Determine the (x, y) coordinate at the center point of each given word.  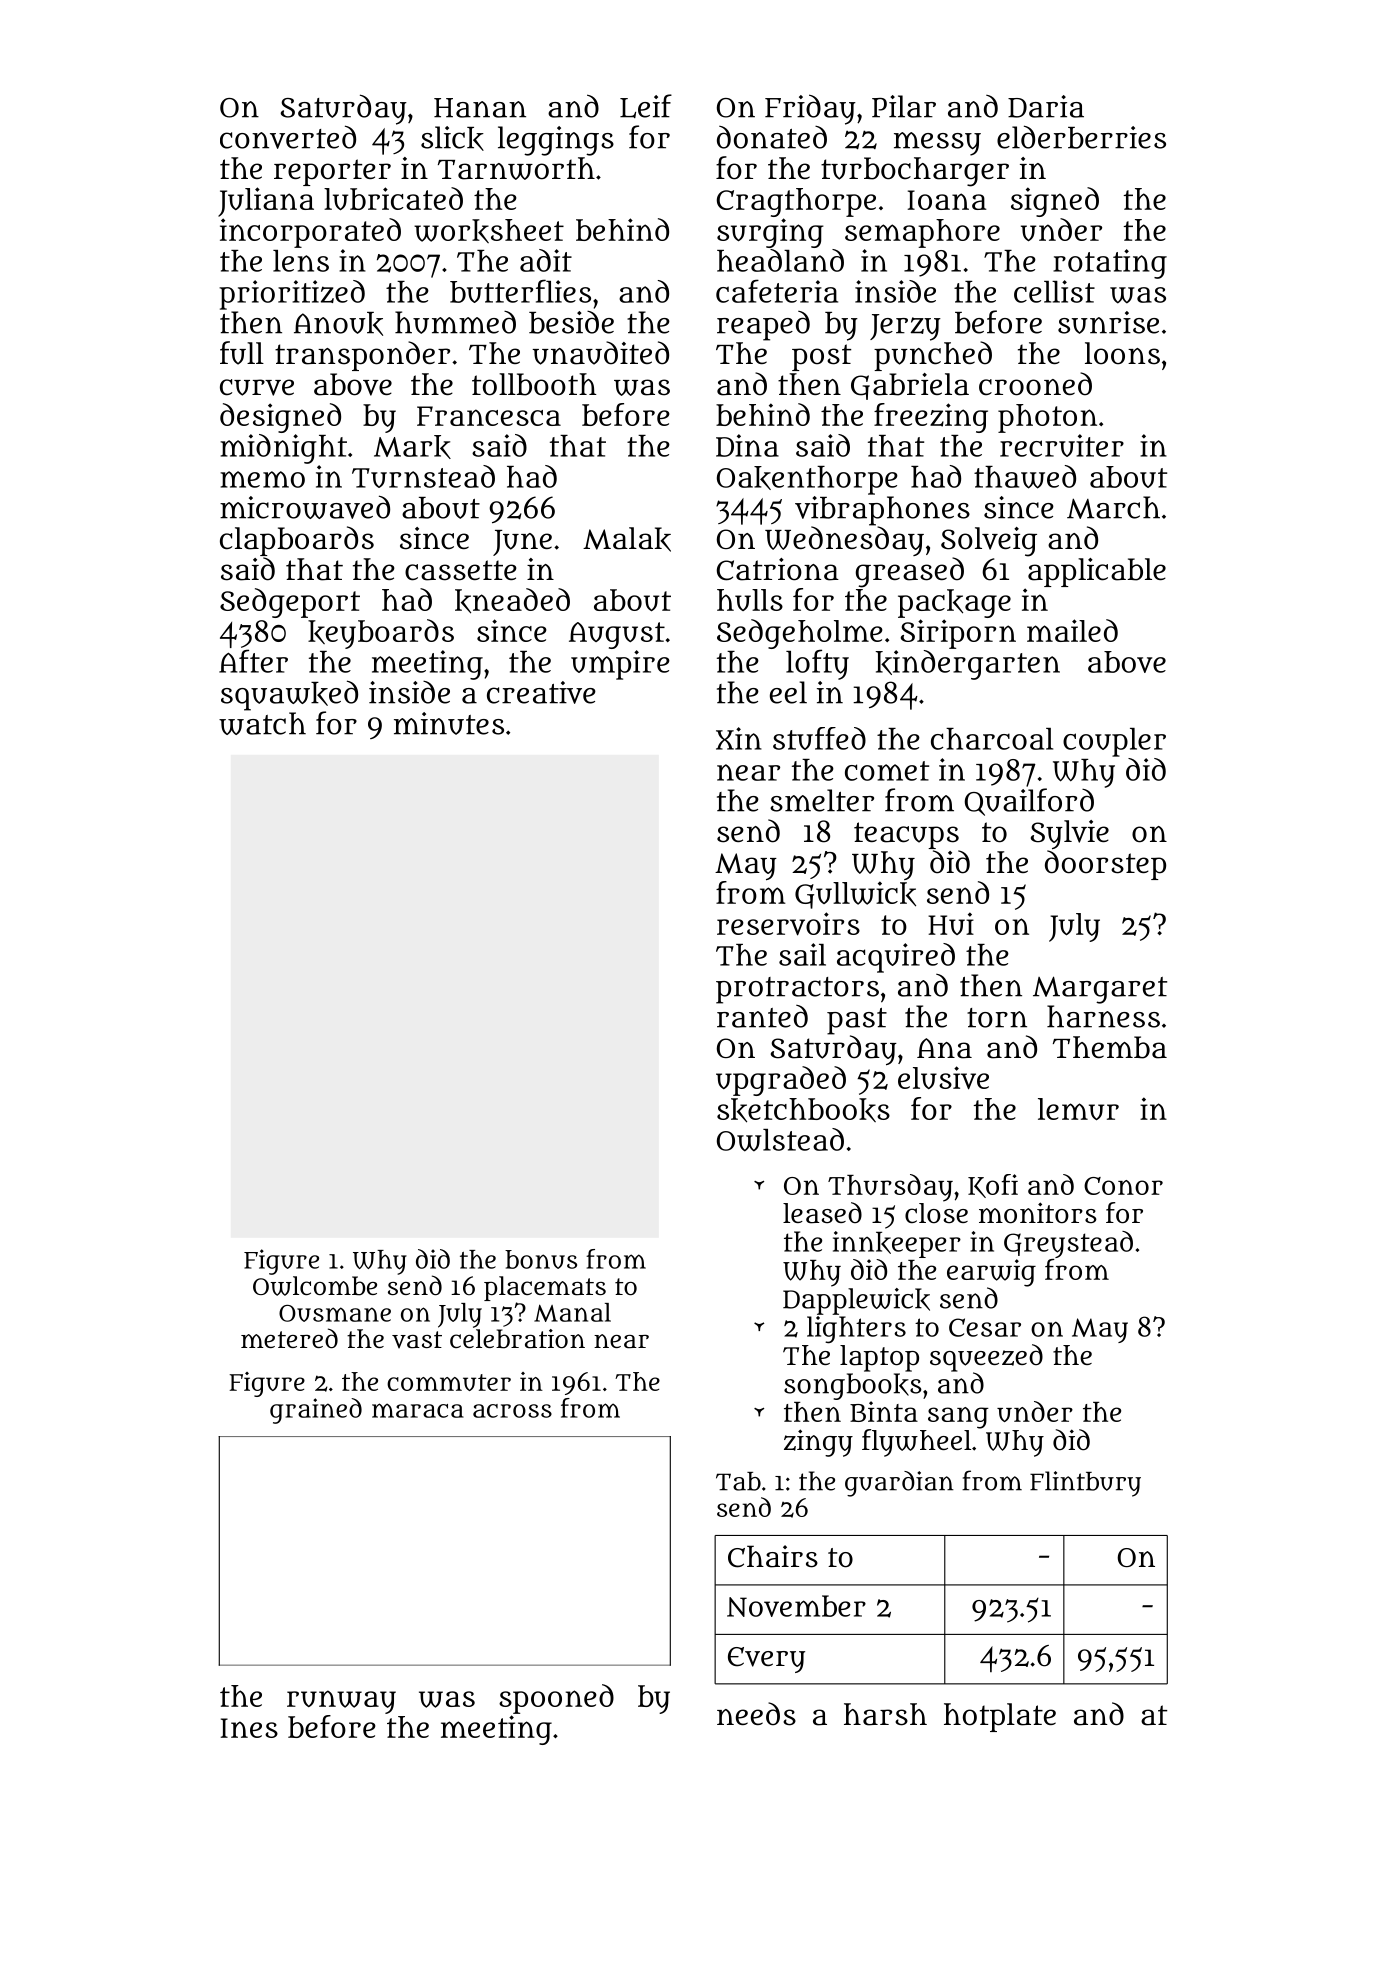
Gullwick (855, 895)
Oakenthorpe (807, 480)
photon (1047, 418)
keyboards (381, 634)
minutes (449, 723)
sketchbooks (803, 1110)
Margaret (1100, 990)
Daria (1046, 106)
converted (288, 137)
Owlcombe (315, 1286)
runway (341, 1702)
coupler (1114, 742)
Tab (738, 1481)
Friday (810, 109)
